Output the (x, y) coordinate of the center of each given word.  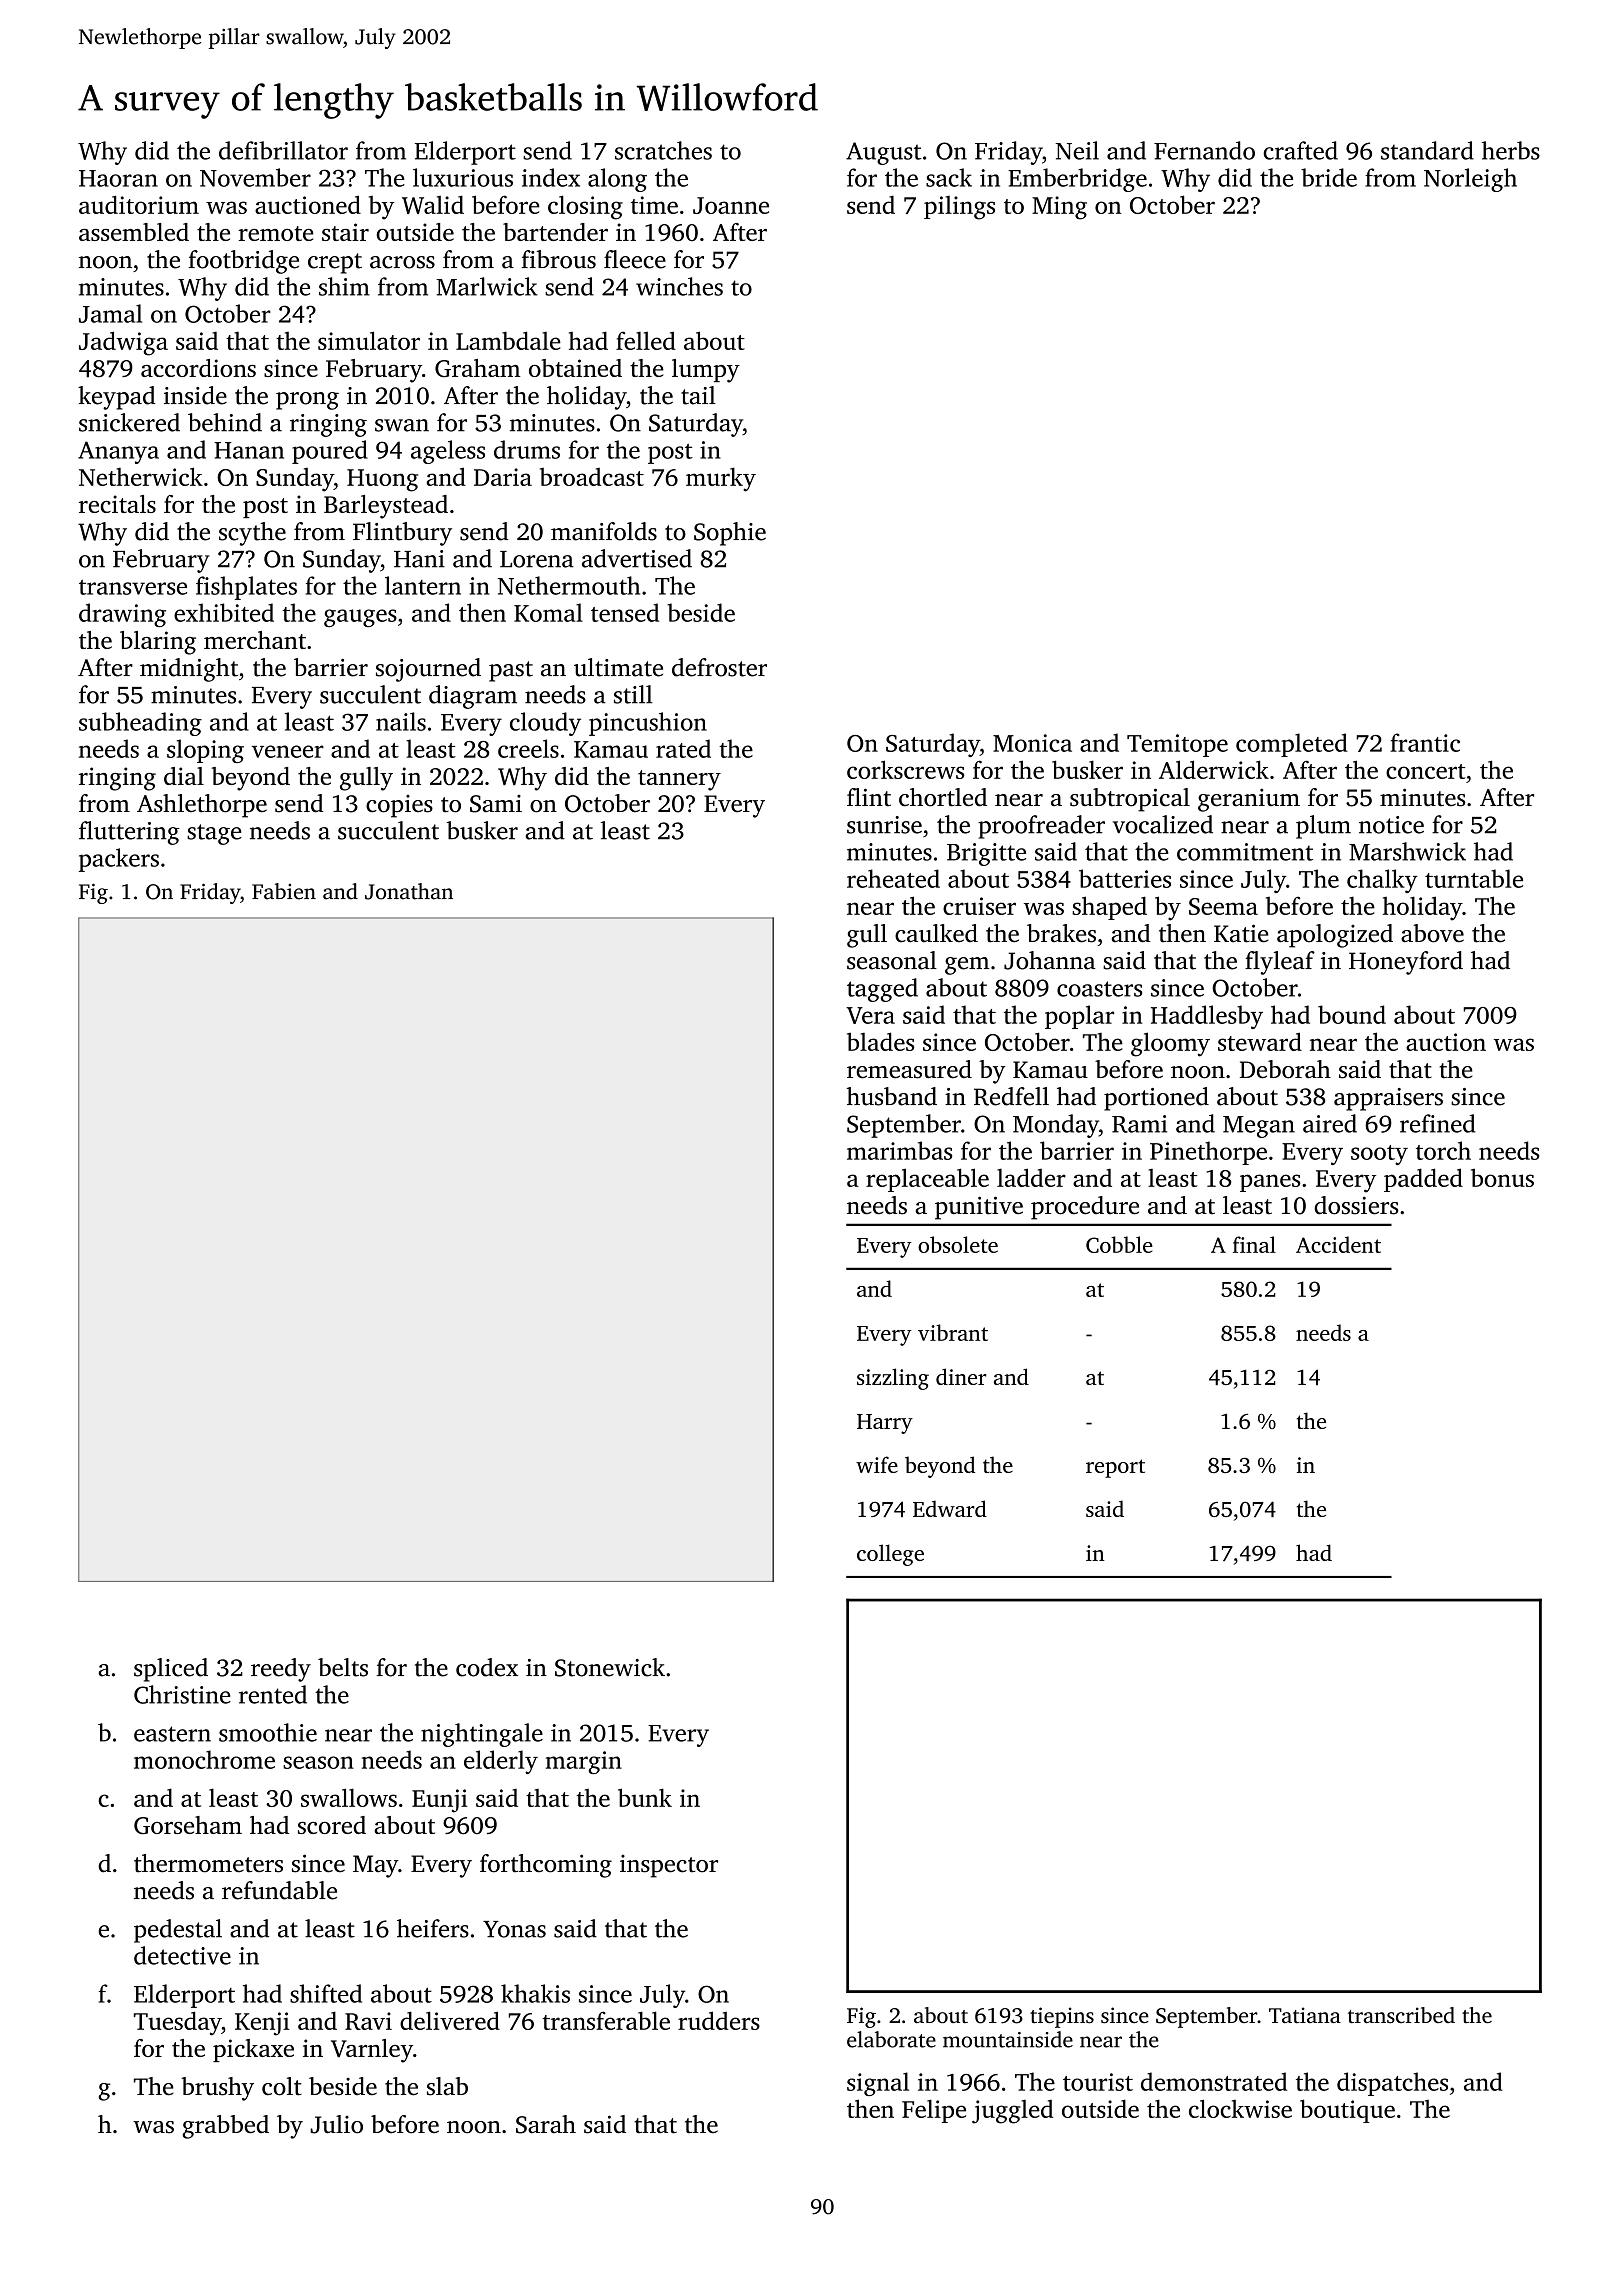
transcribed (1401, 2015)
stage (214, 834)
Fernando (1204, 150)
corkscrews (905, 769)
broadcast (592, 477)
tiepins (1062, 2017)
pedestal (178, 1931)
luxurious (463, 177)
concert (1426, 771)
